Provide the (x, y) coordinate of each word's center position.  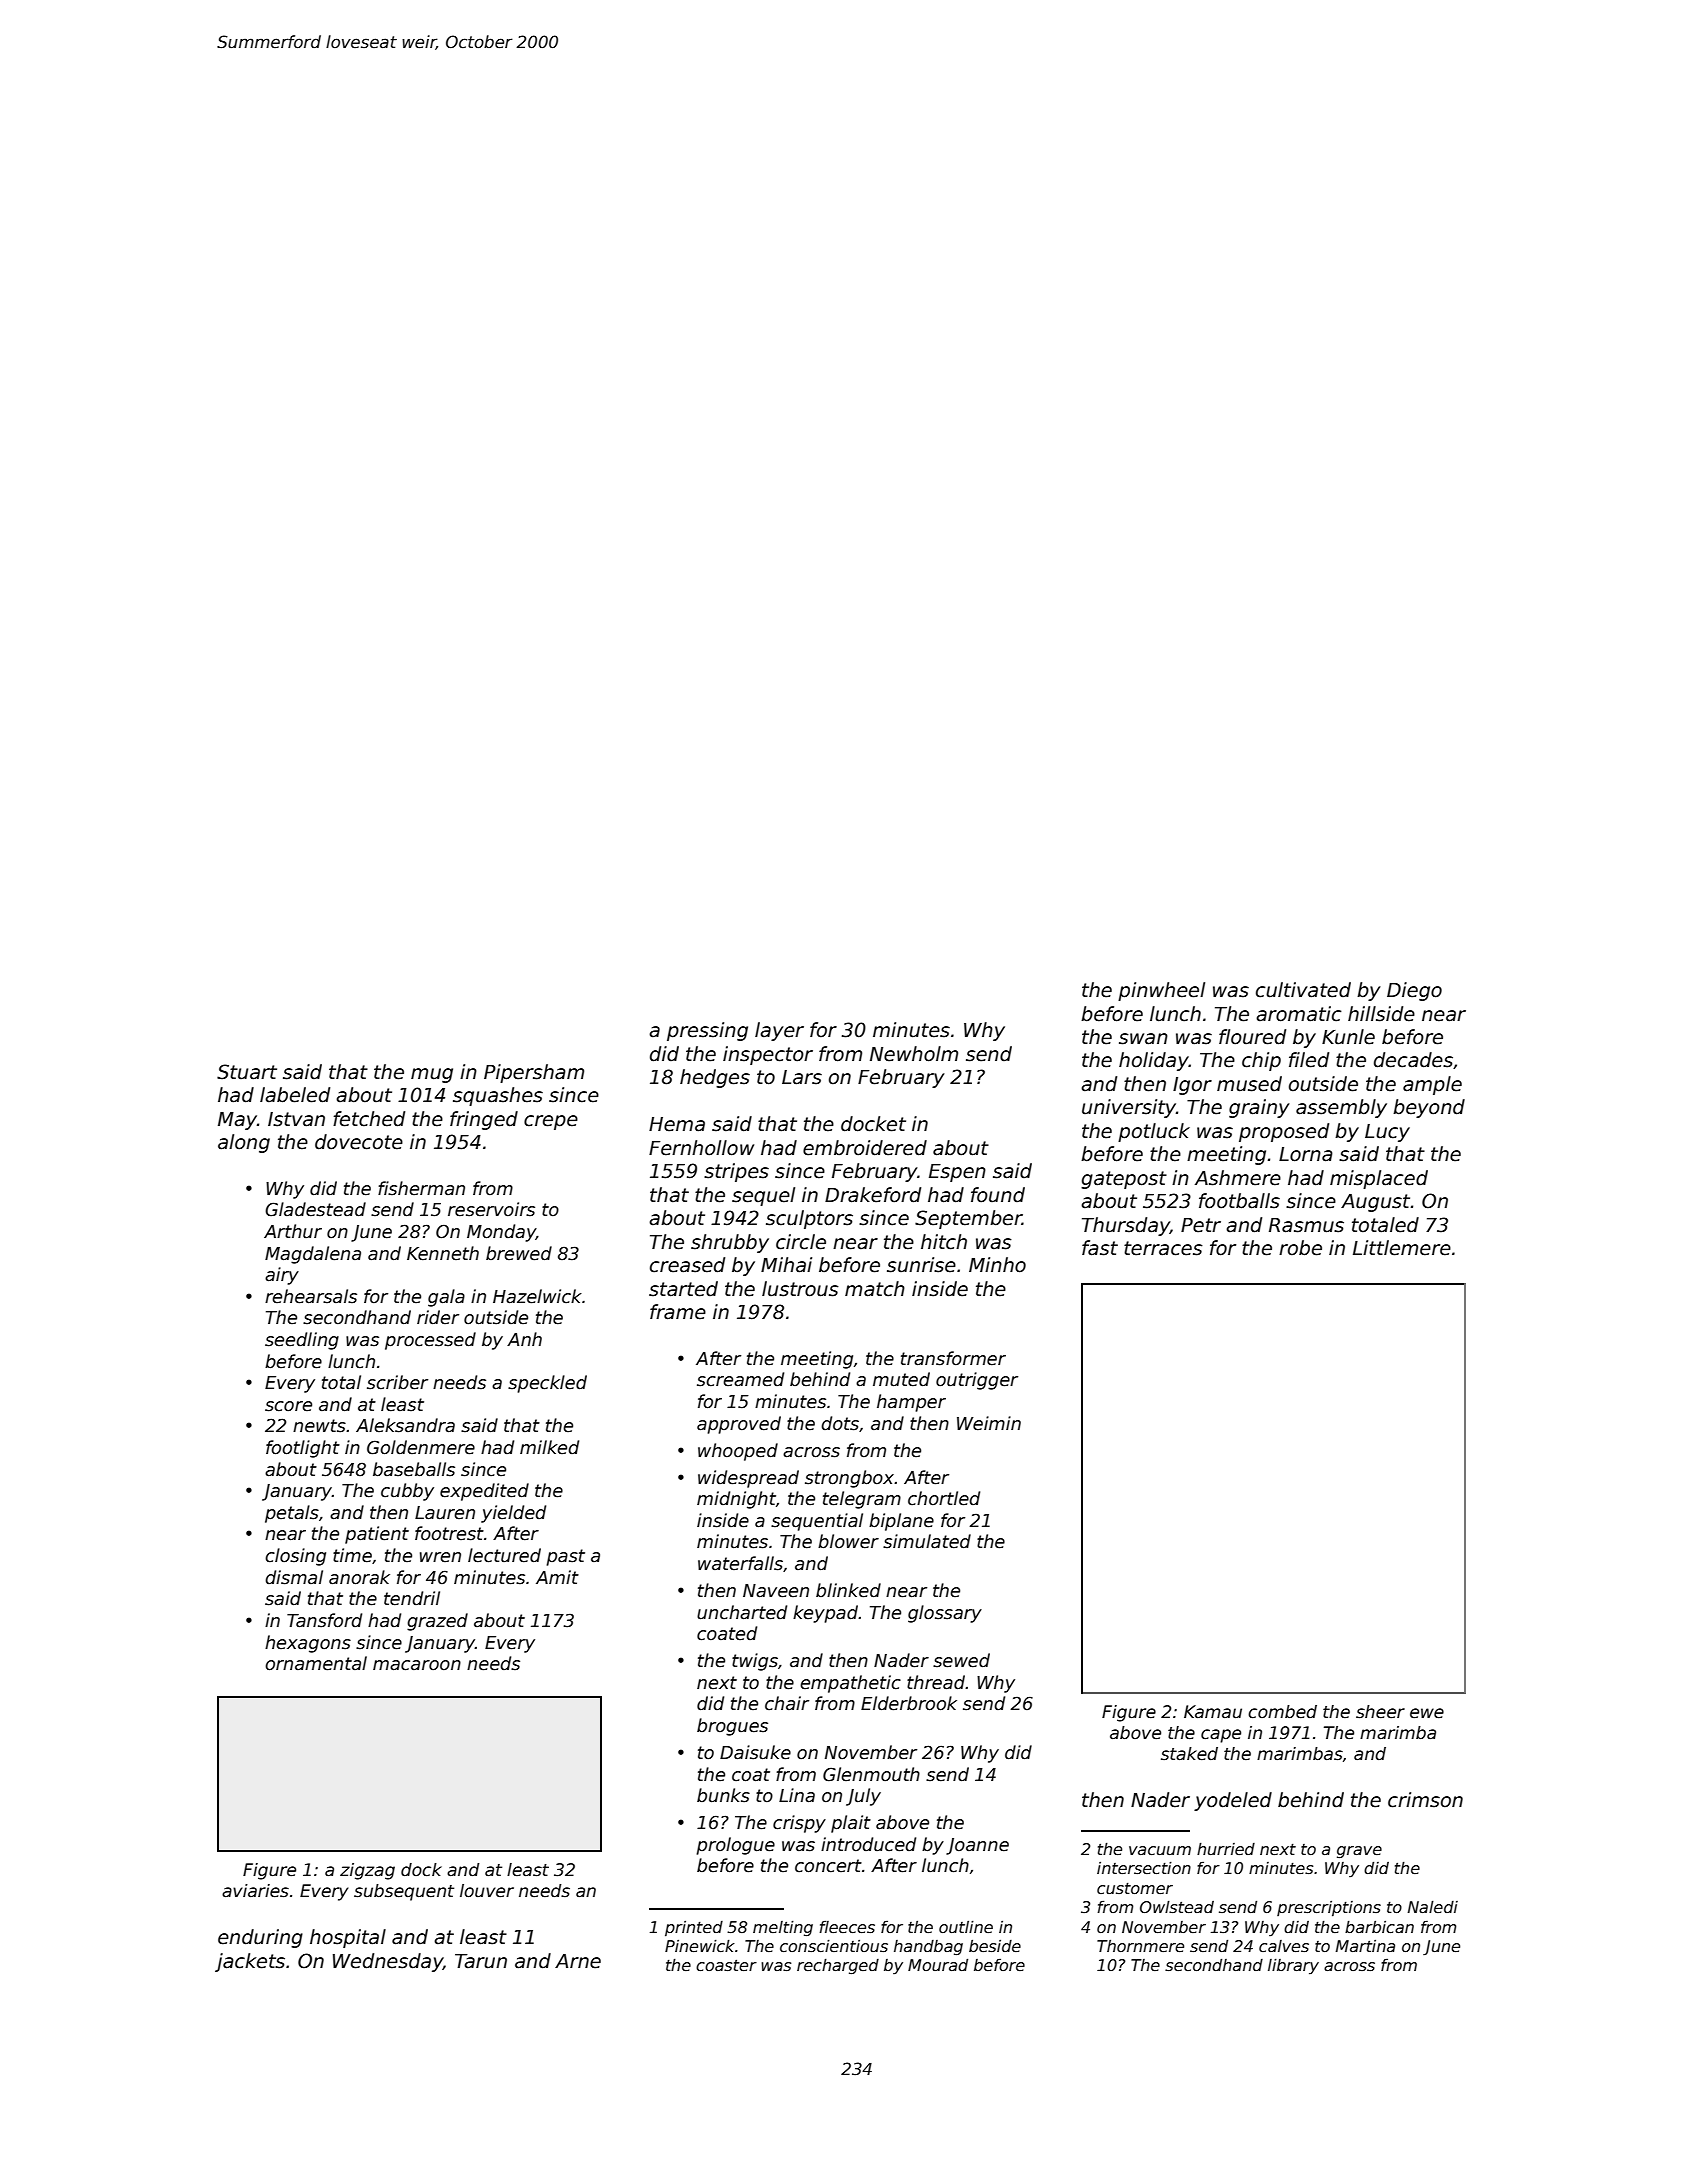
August (1375, 1203)
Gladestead (315, 1209)
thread (936, 1682)
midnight (736, 1500)
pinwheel (1161, 991)
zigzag (367, 1871)
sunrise (921, 1265)
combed (1282, 1712)
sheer (1380, 1712)
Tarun (481, 1961)
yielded (513, 1514)
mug (432, 1075)
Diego (1414, 991)
